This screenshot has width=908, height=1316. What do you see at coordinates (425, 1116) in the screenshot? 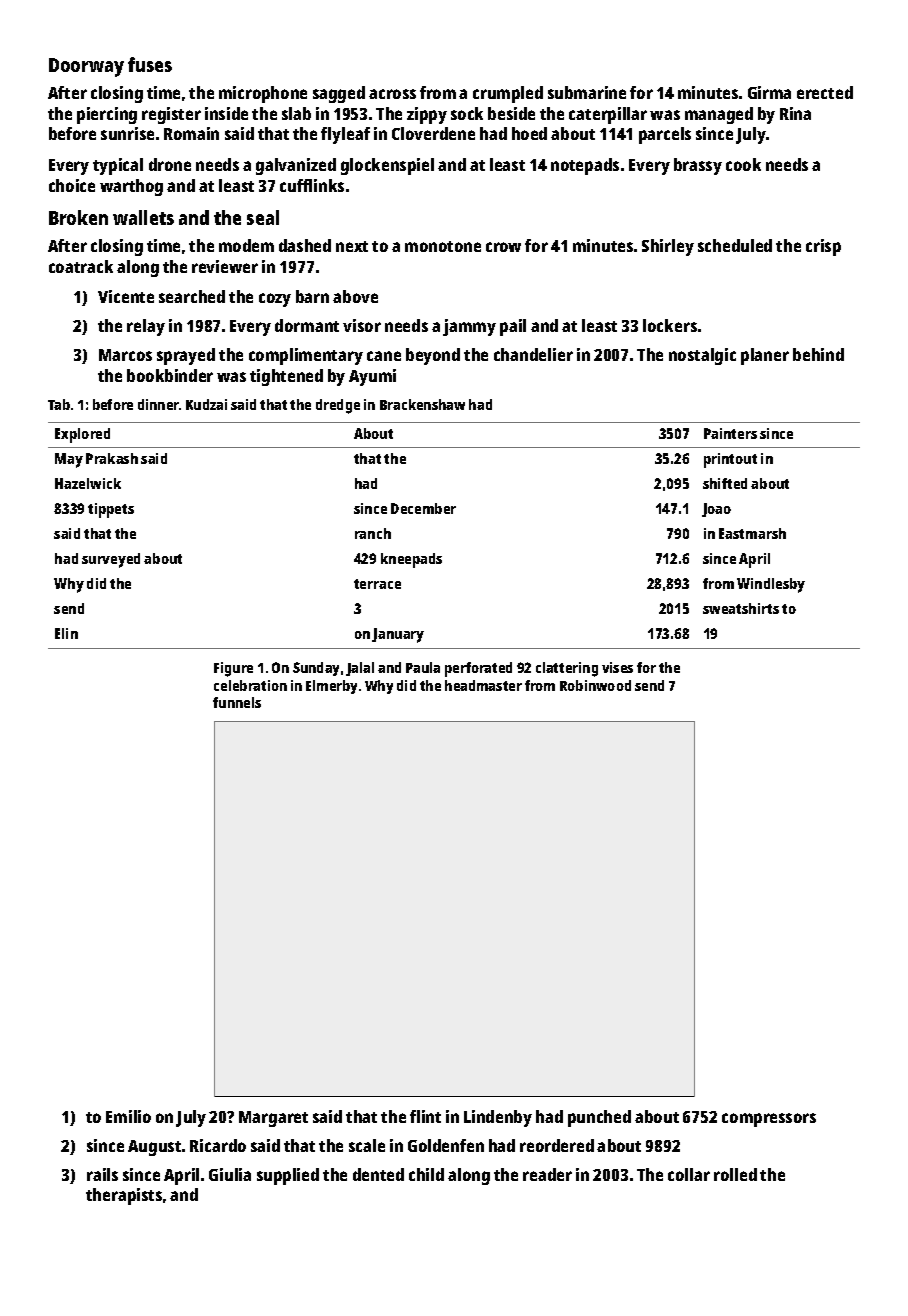
I see `flint` at bounding box center [425, 1116].
